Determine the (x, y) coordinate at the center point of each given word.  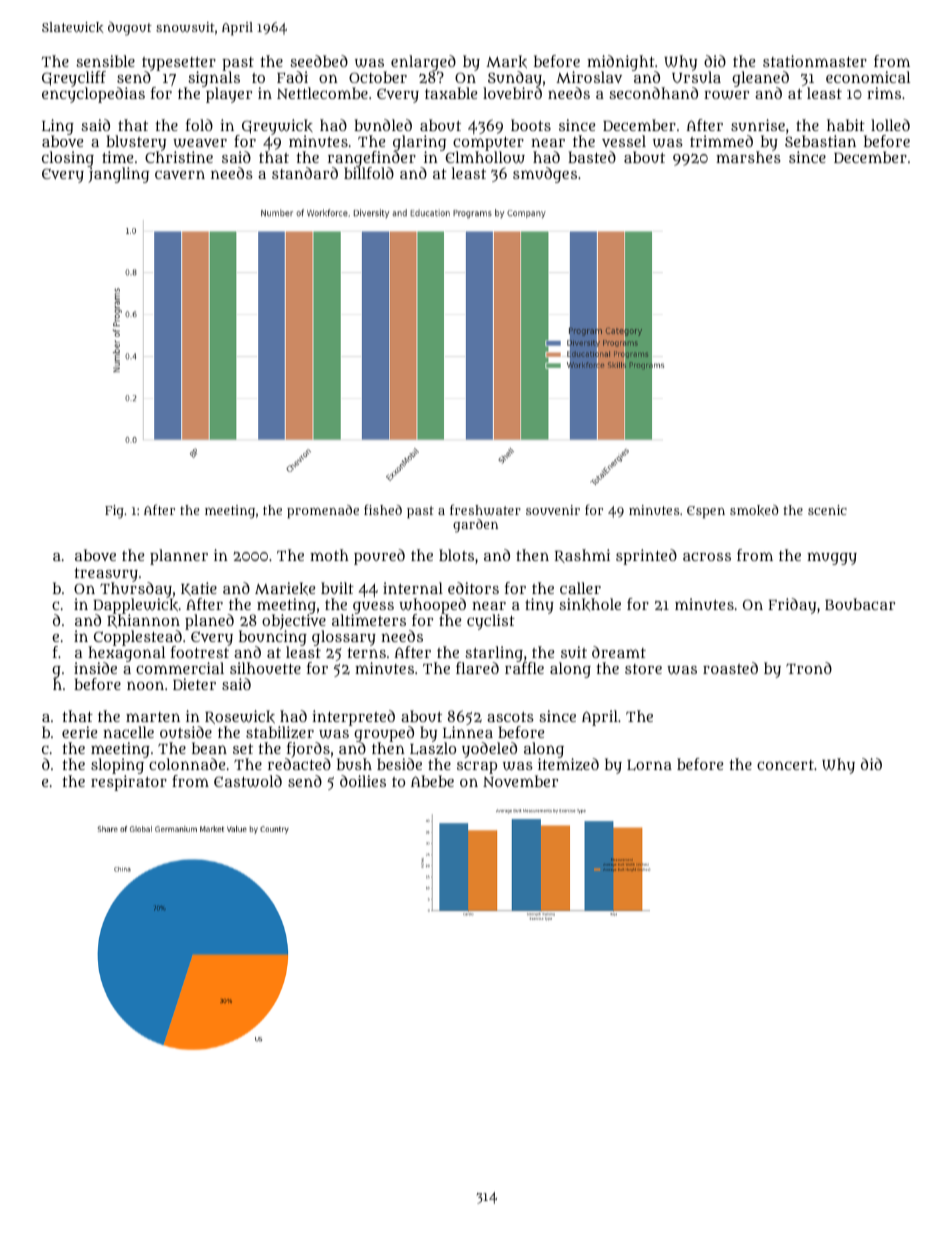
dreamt (619, 652)
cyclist (491, 622)
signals (213, 79)
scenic (827, 510)
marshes (748, 157)
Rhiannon (143, 621)
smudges (545, 175)
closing (68, 159)
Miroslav (589, 77)
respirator (129, 783)
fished (383, 509)
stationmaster (815, 61)
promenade (323, 511)
